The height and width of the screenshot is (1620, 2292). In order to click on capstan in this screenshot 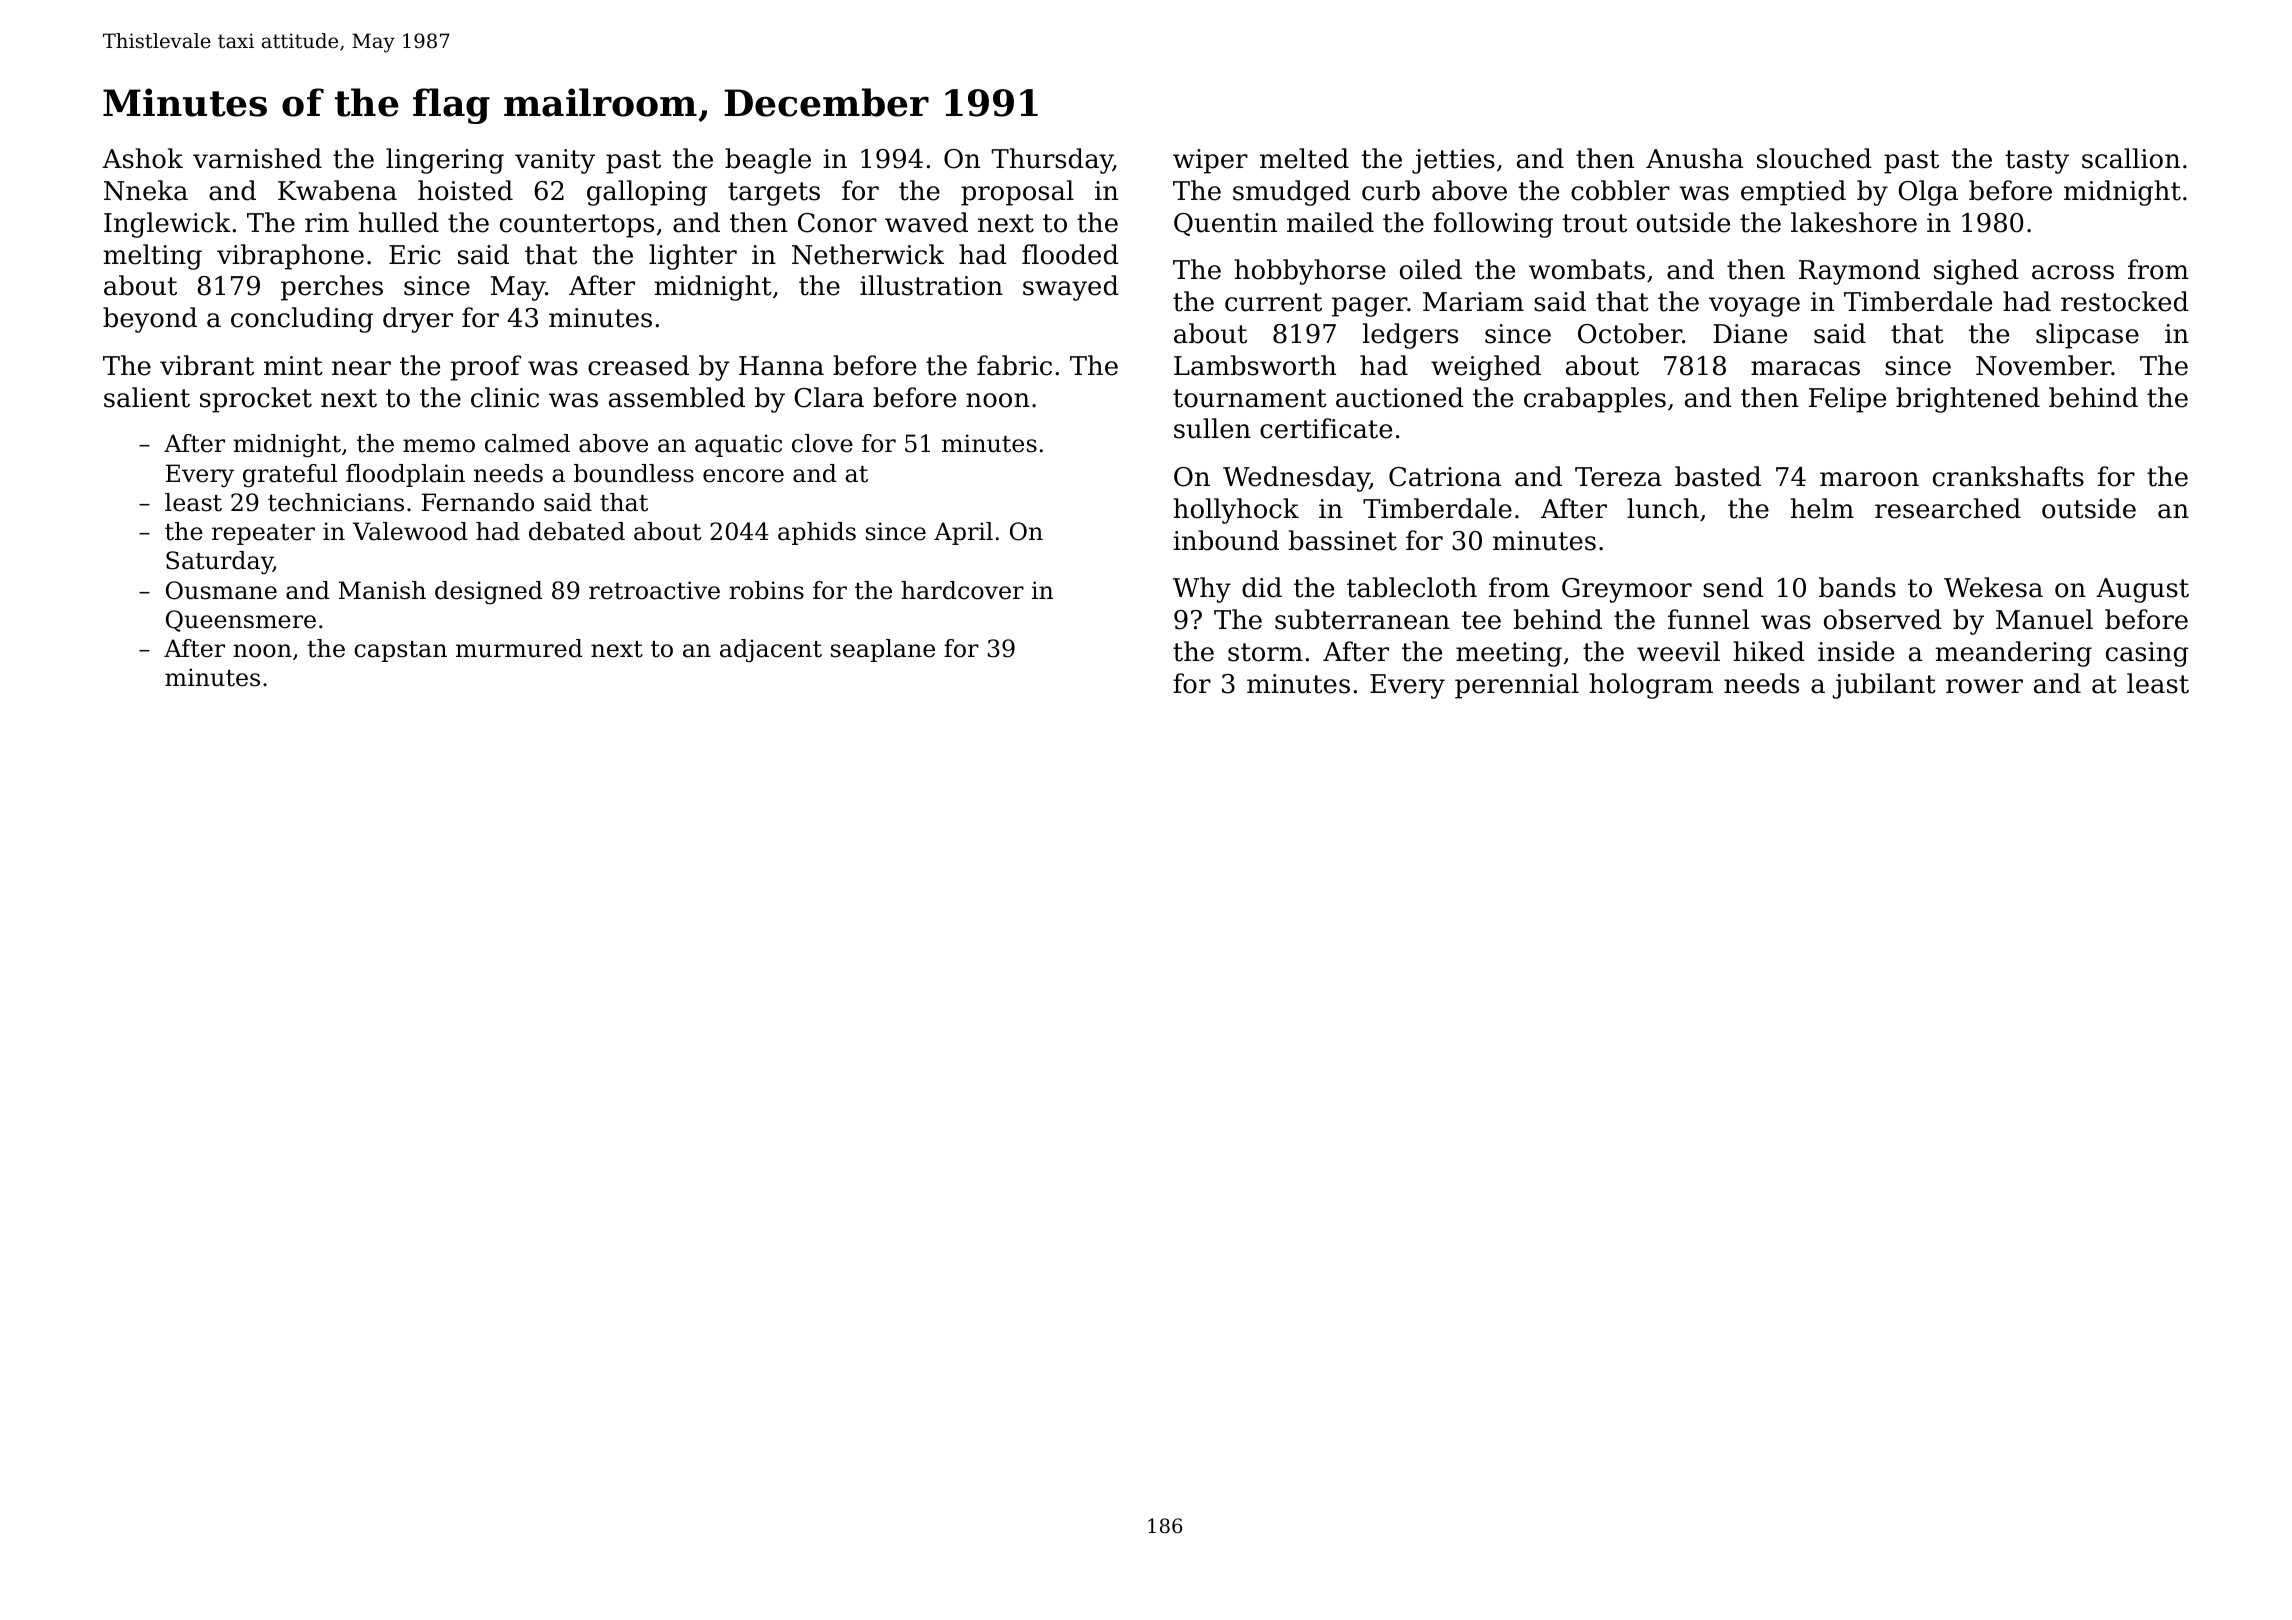, I will do `click(400, 651)`.
